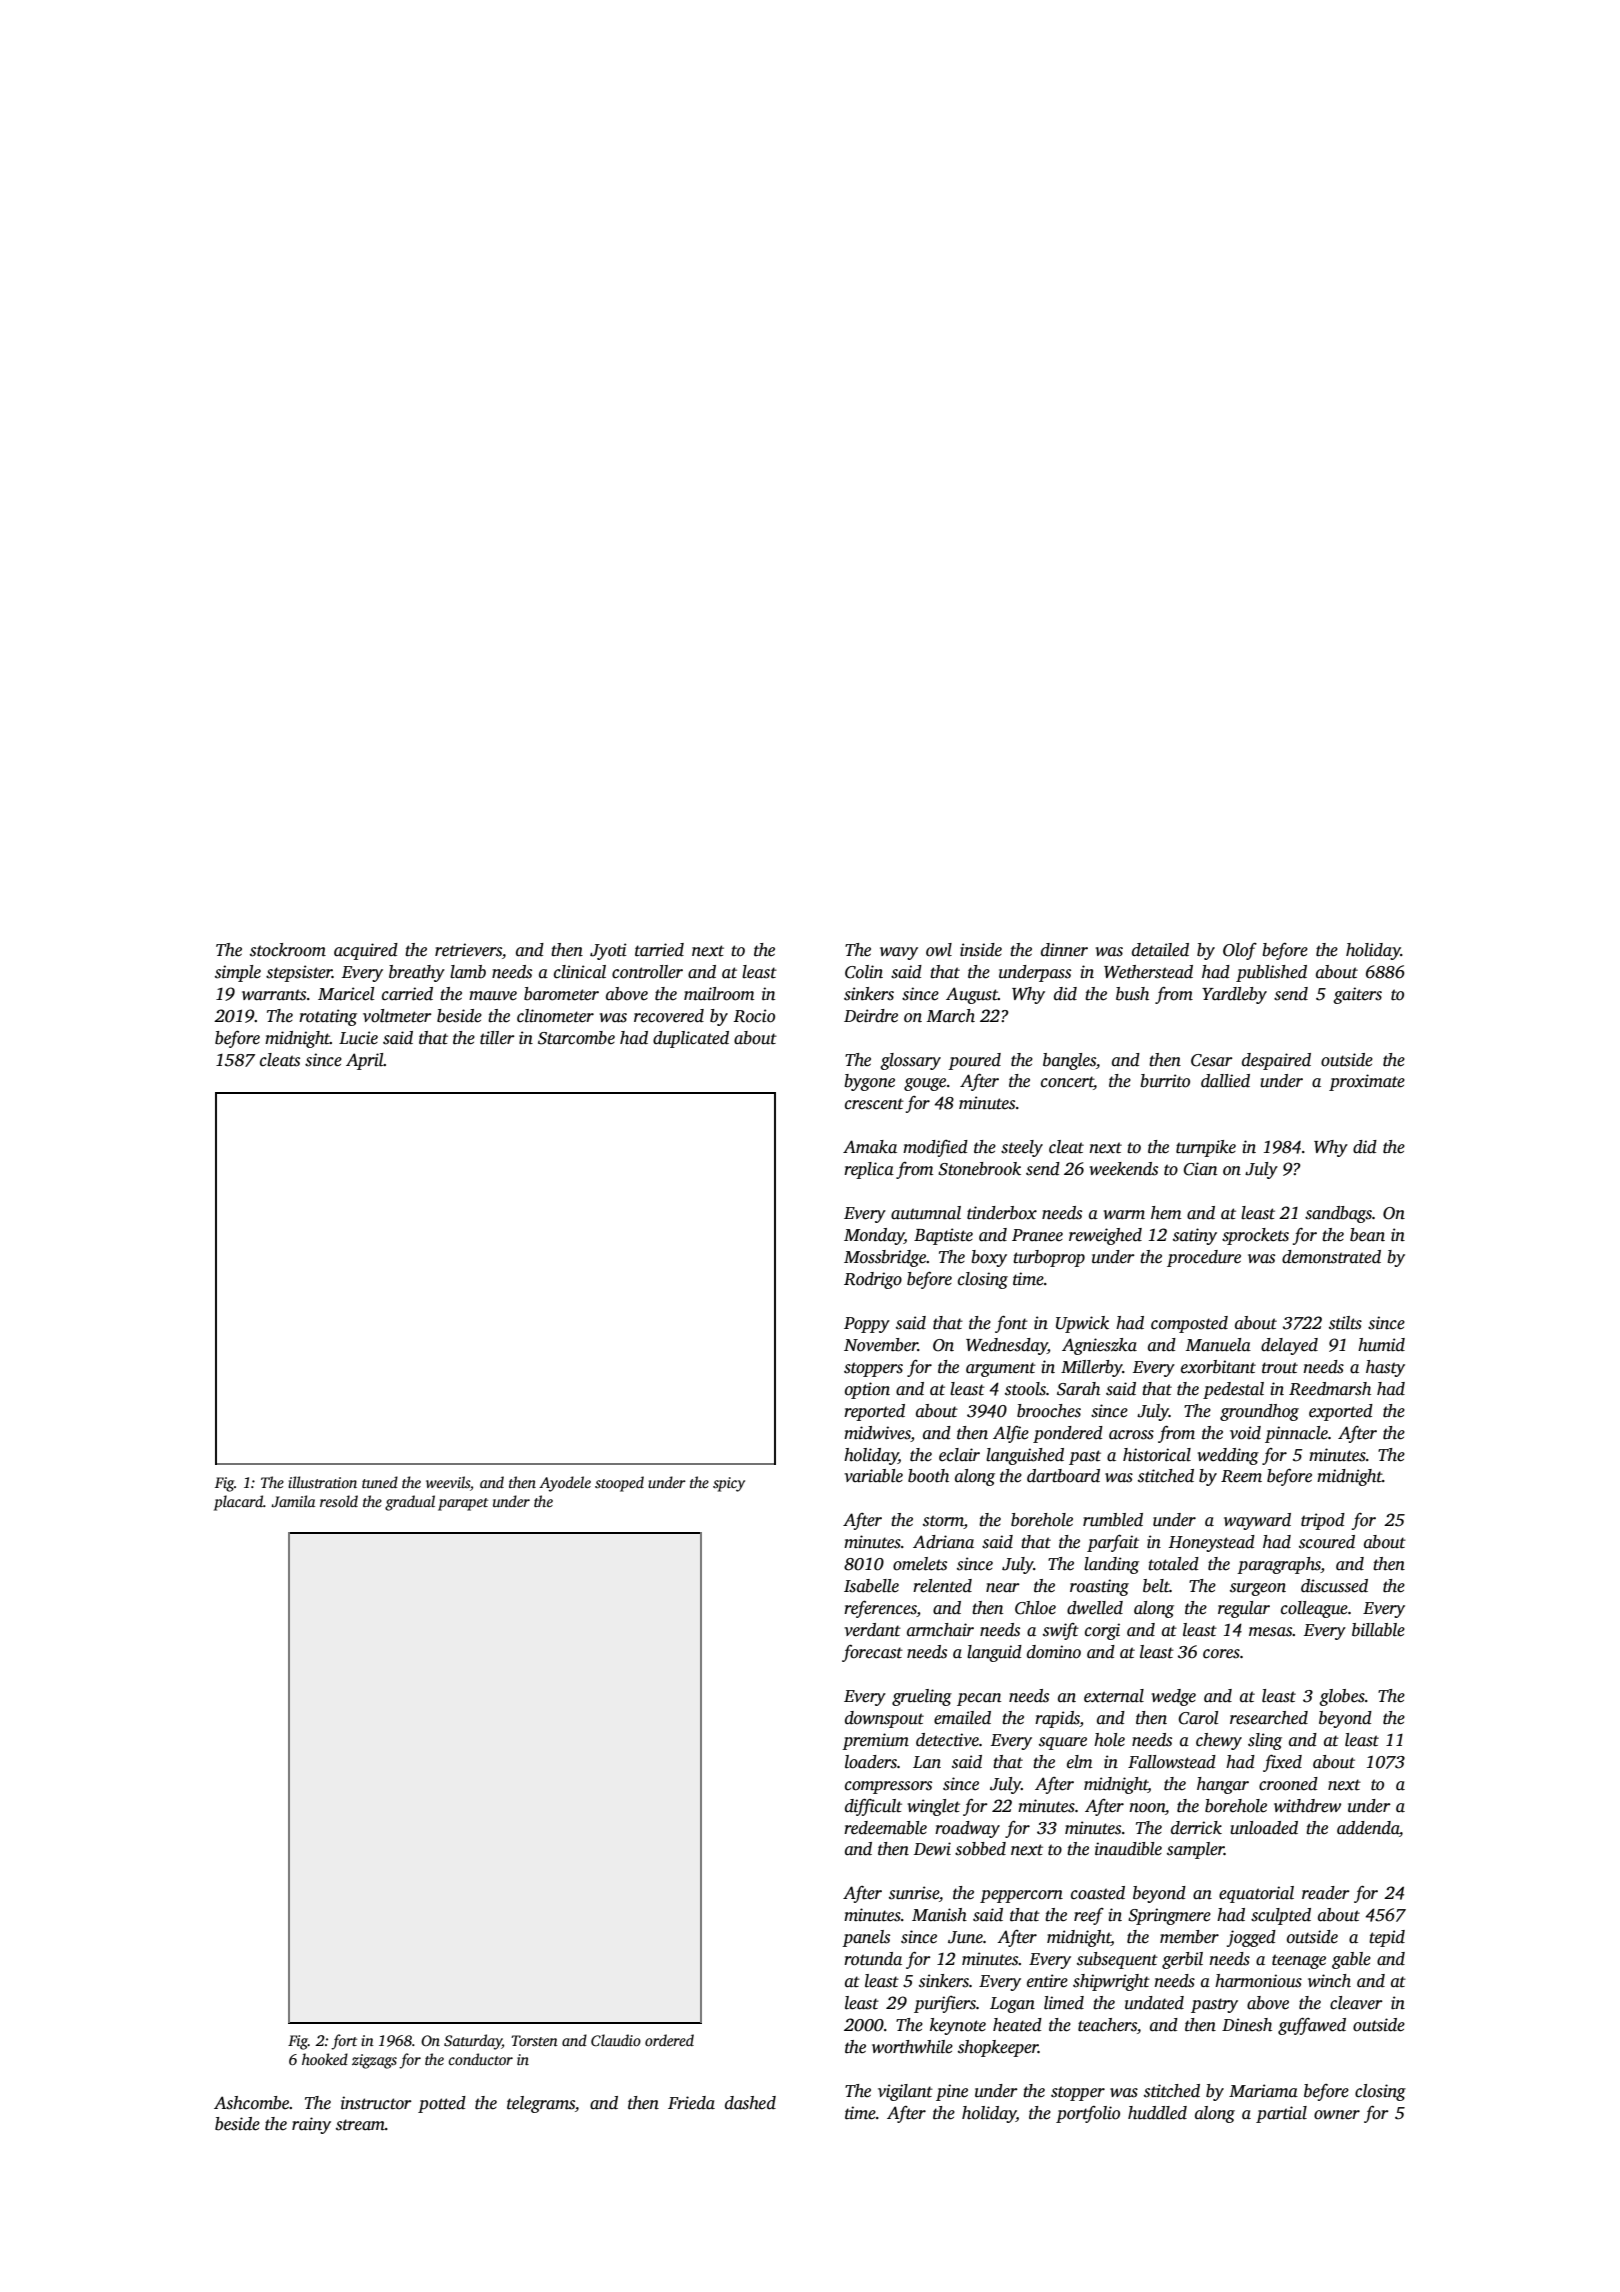 This document has height=2292, width=1620. Describe the element at coordinates (1327, 1542) in the document. I see `scoured` at that location.
